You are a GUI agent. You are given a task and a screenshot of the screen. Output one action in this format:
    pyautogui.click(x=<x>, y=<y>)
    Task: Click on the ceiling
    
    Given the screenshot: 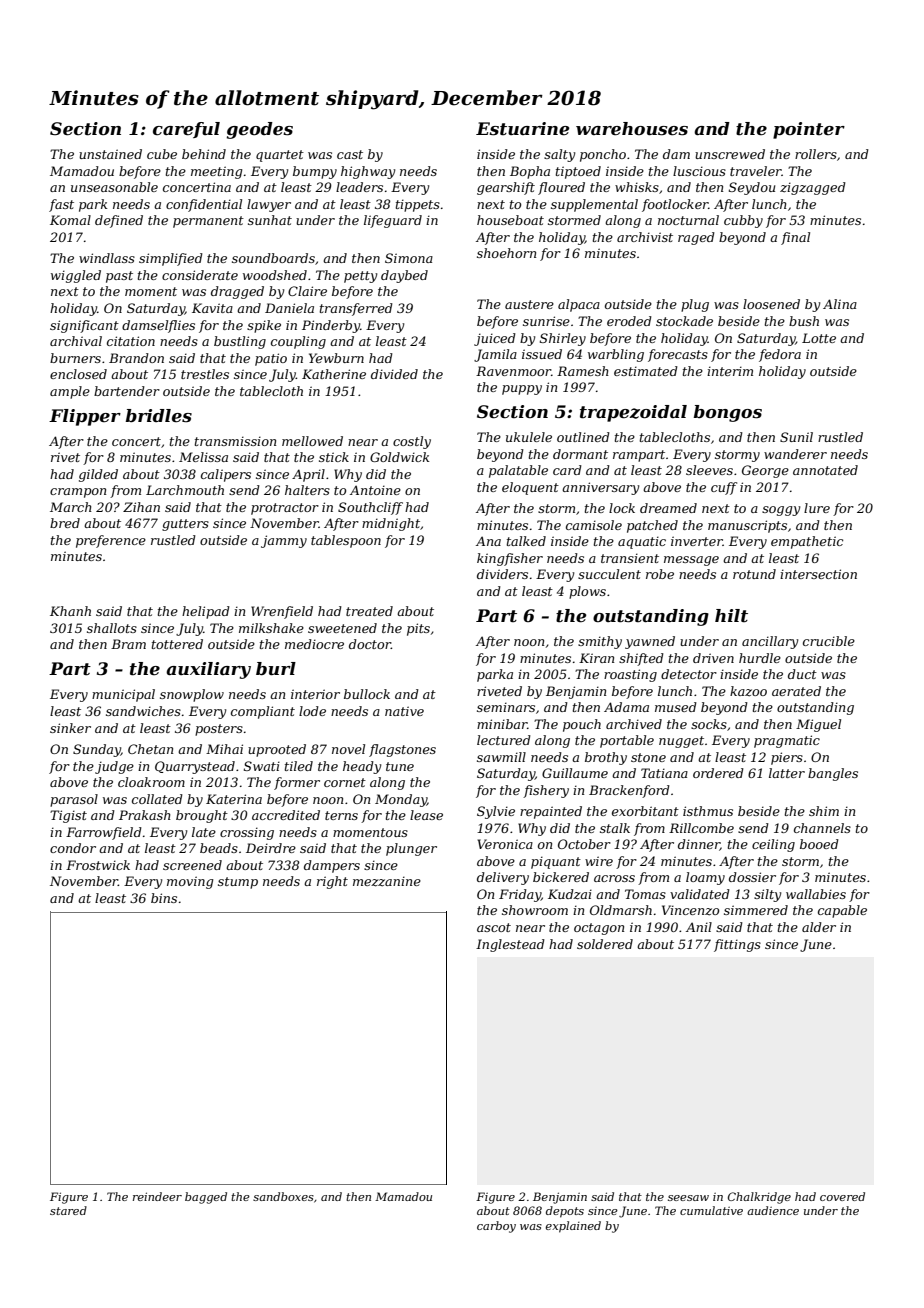 What is the action you would take?
    pyautogui.click(x=773, y=845)
